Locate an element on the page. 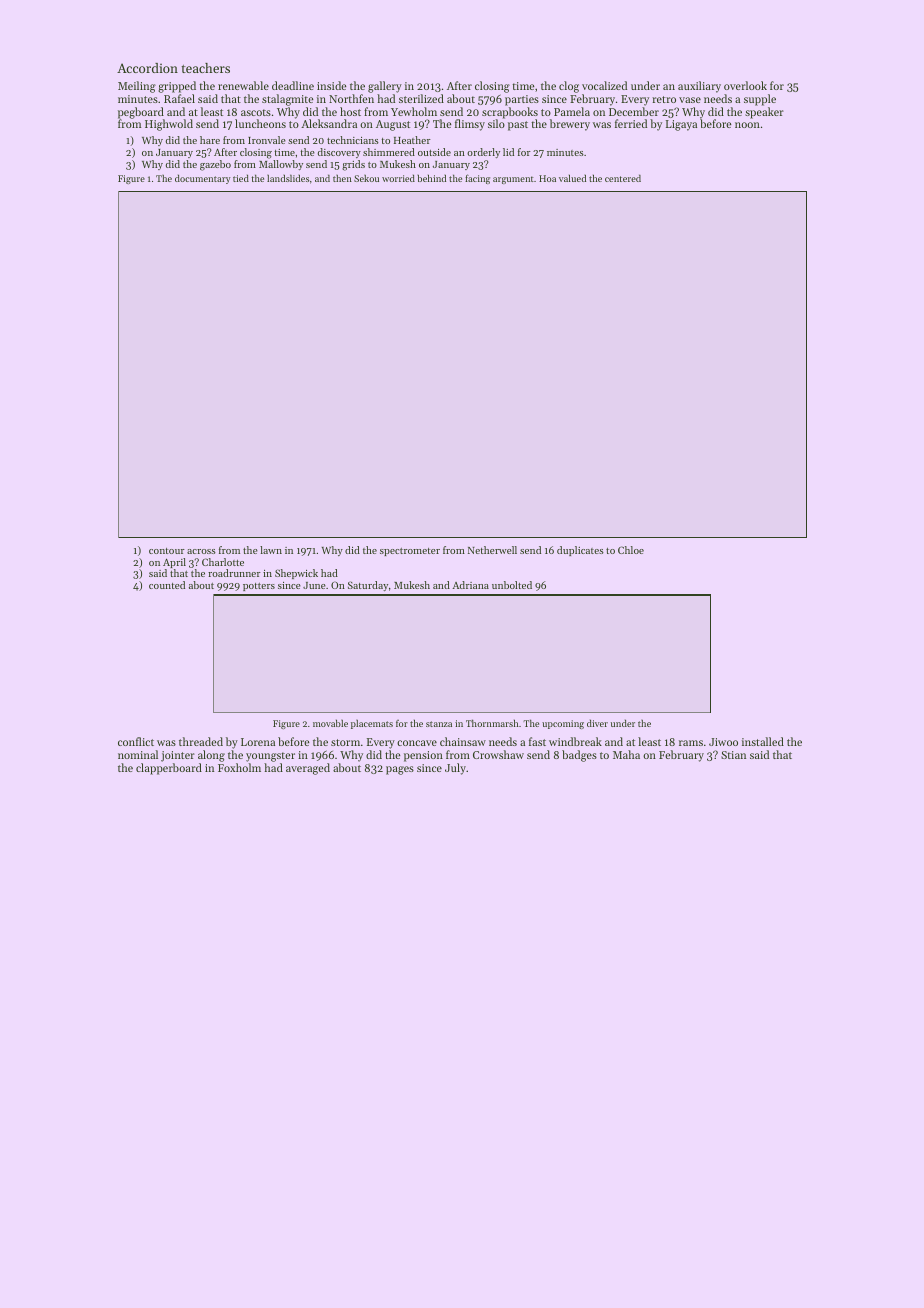  documentary is located at coordinates (203, 179).
